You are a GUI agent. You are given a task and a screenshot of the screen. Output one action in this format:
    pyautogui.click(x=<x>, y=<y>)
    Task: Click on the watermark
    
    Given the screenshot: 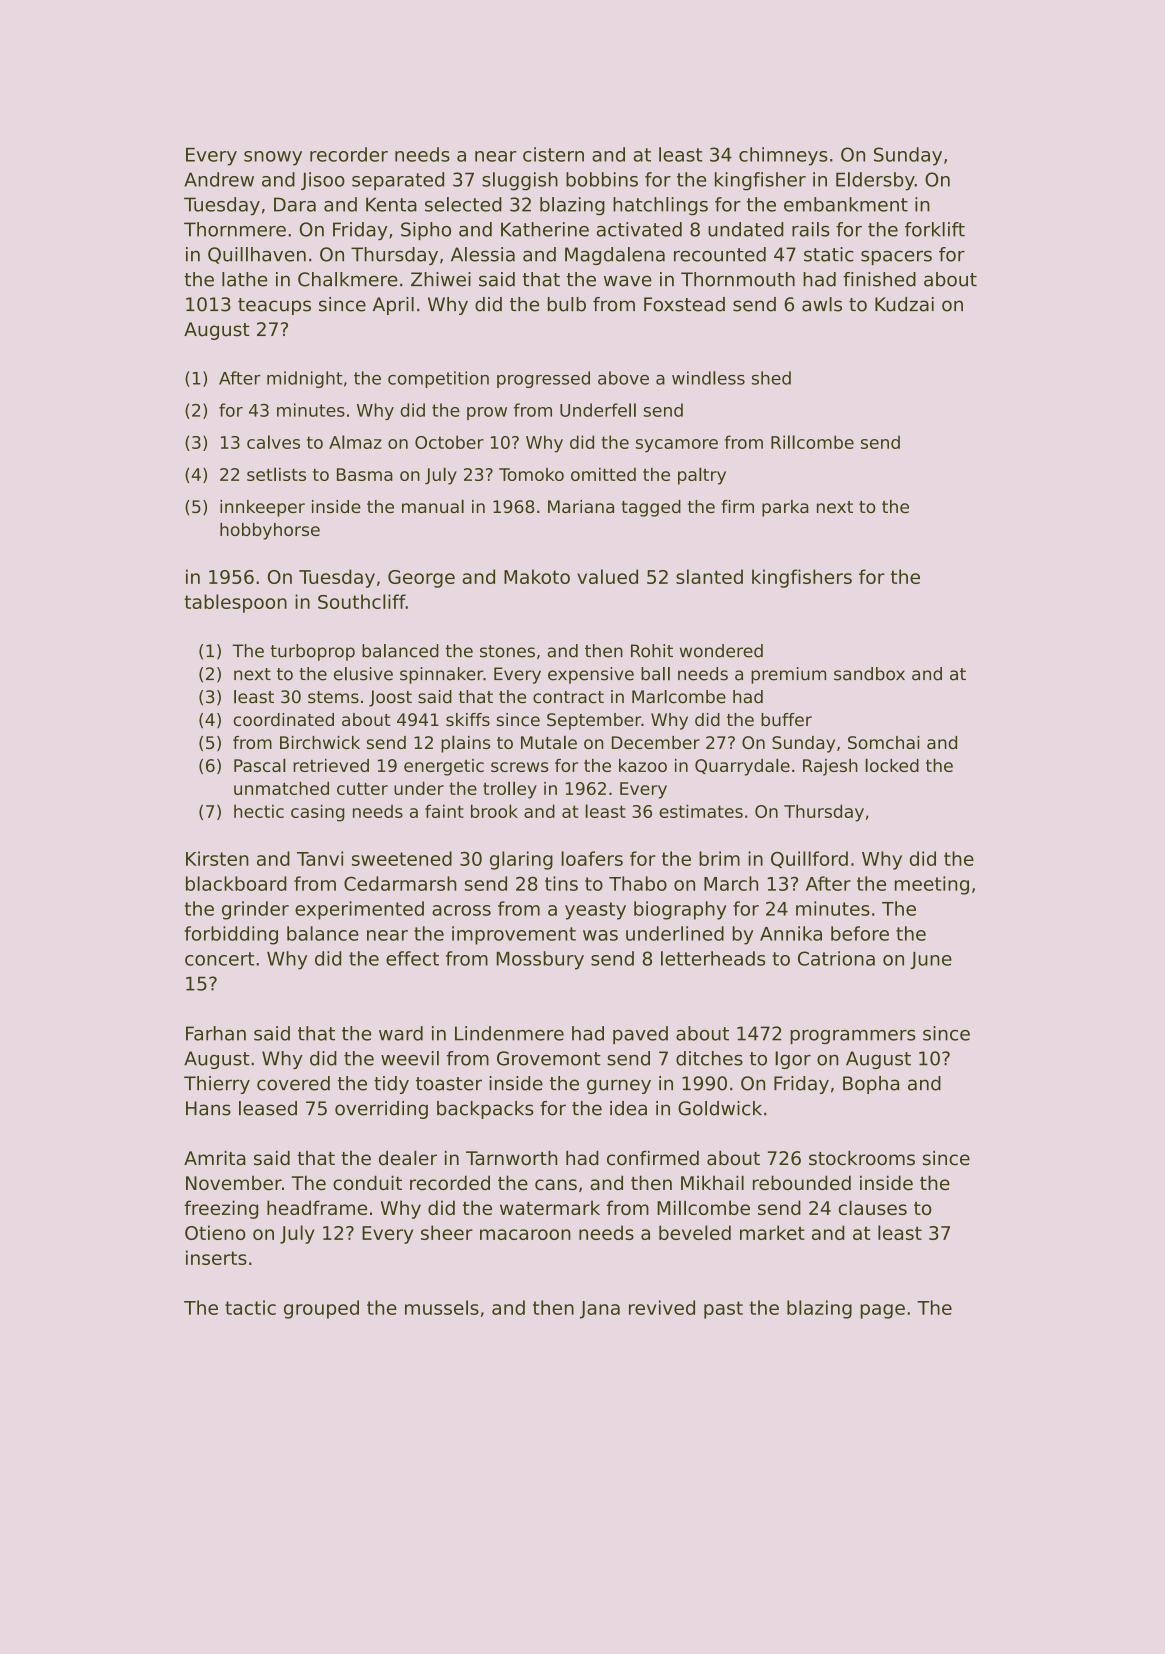 What is the action you would take?
    pyautogui.click(x=550, y=1207)
